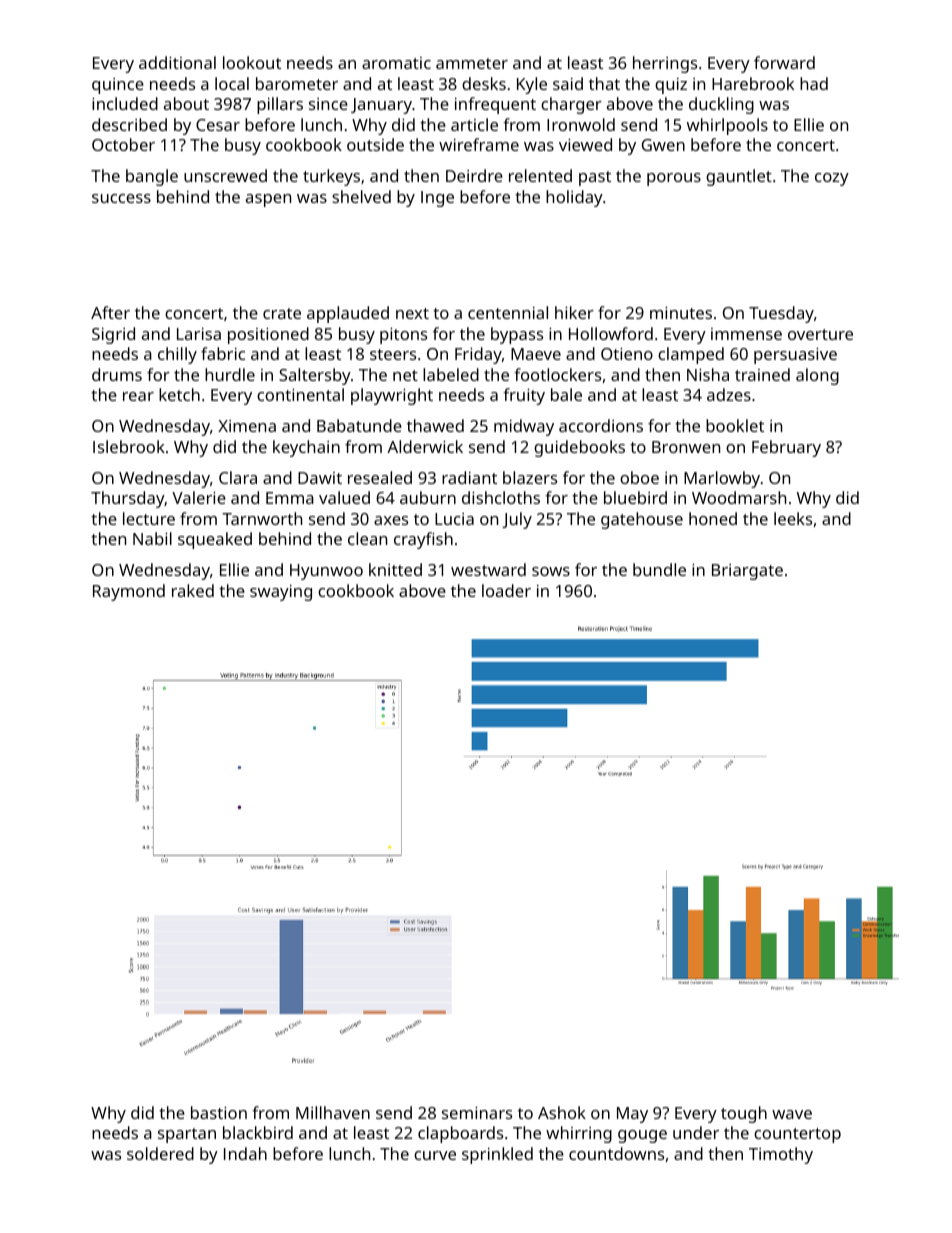 This screenshot has width=952, height=1233. What do you see at coordinates (540, 175) in the screenshot?
I see `relented` at bounding box center [540, 175].
